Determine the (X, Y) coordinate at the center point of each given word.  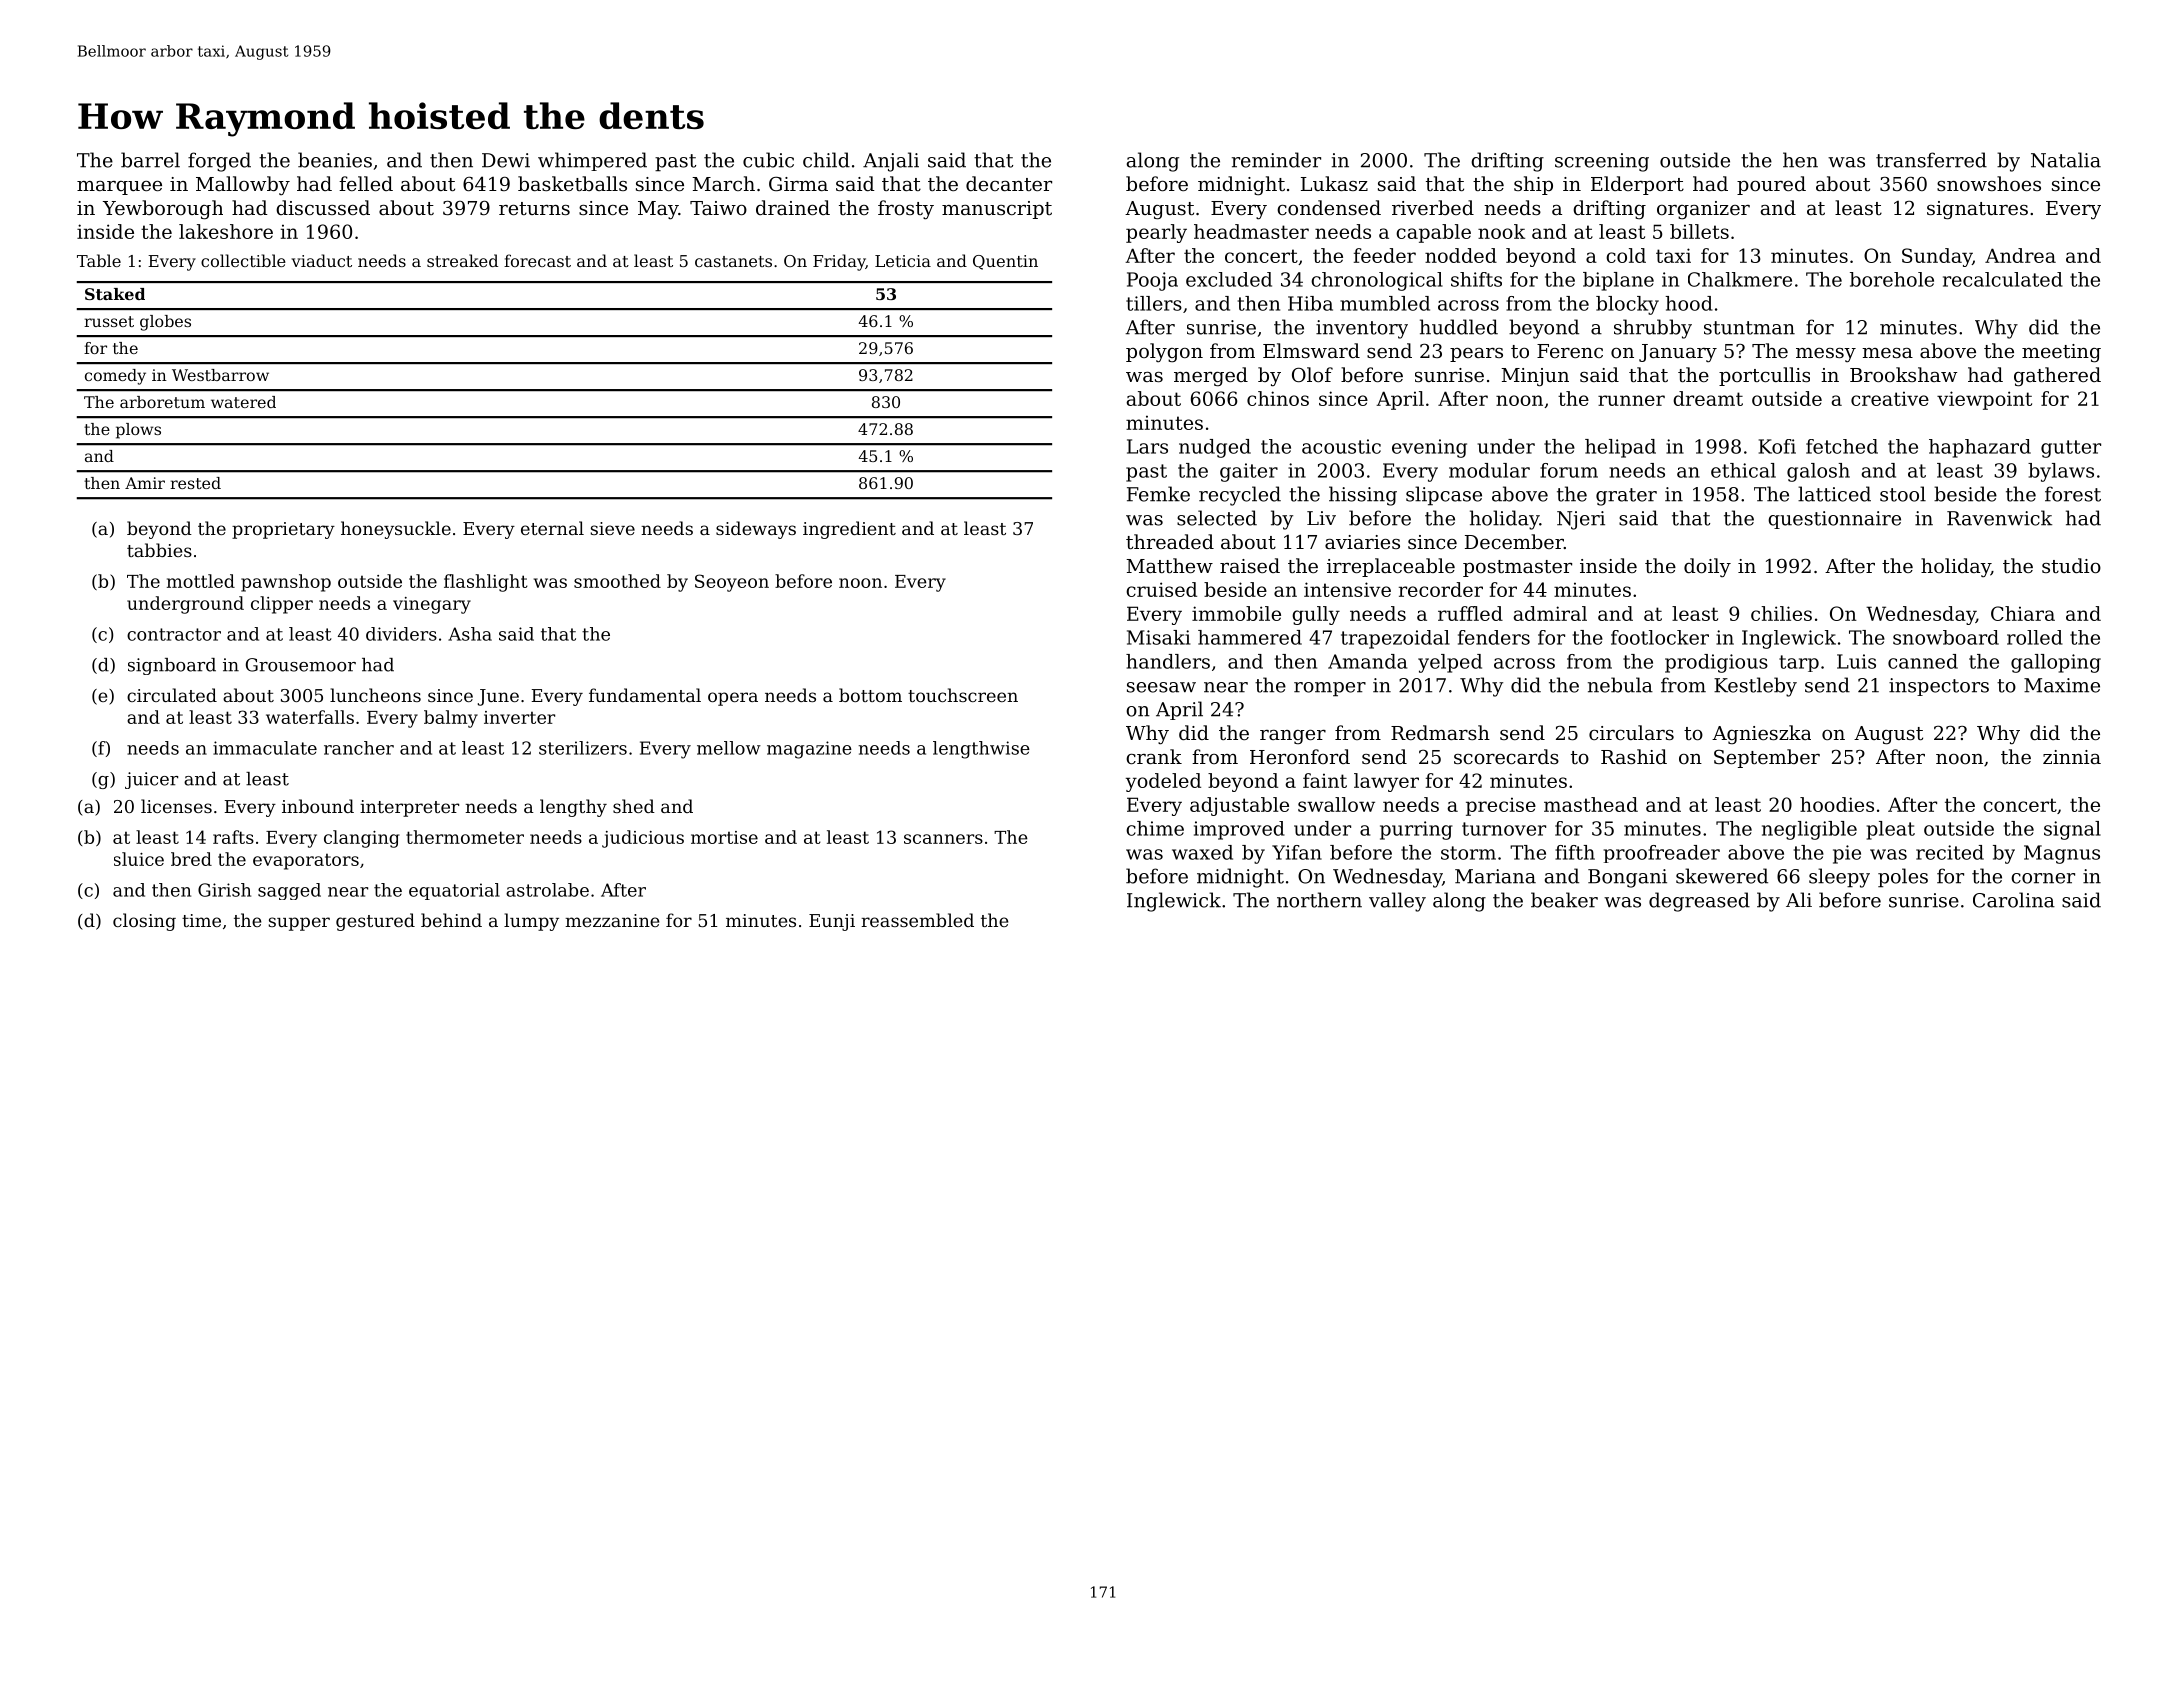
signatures (1977, 210)
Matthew (1169, 565)
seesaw (1161, 687)
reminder (1276, 160)
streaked (462, 260)
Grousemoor (301, 665)
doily (1707, 567)
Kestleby (1755, 687)
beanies (335, 160)
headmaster (1251, 231)
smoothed (617, 581)
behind (451, 920)
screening (1602, 162)
